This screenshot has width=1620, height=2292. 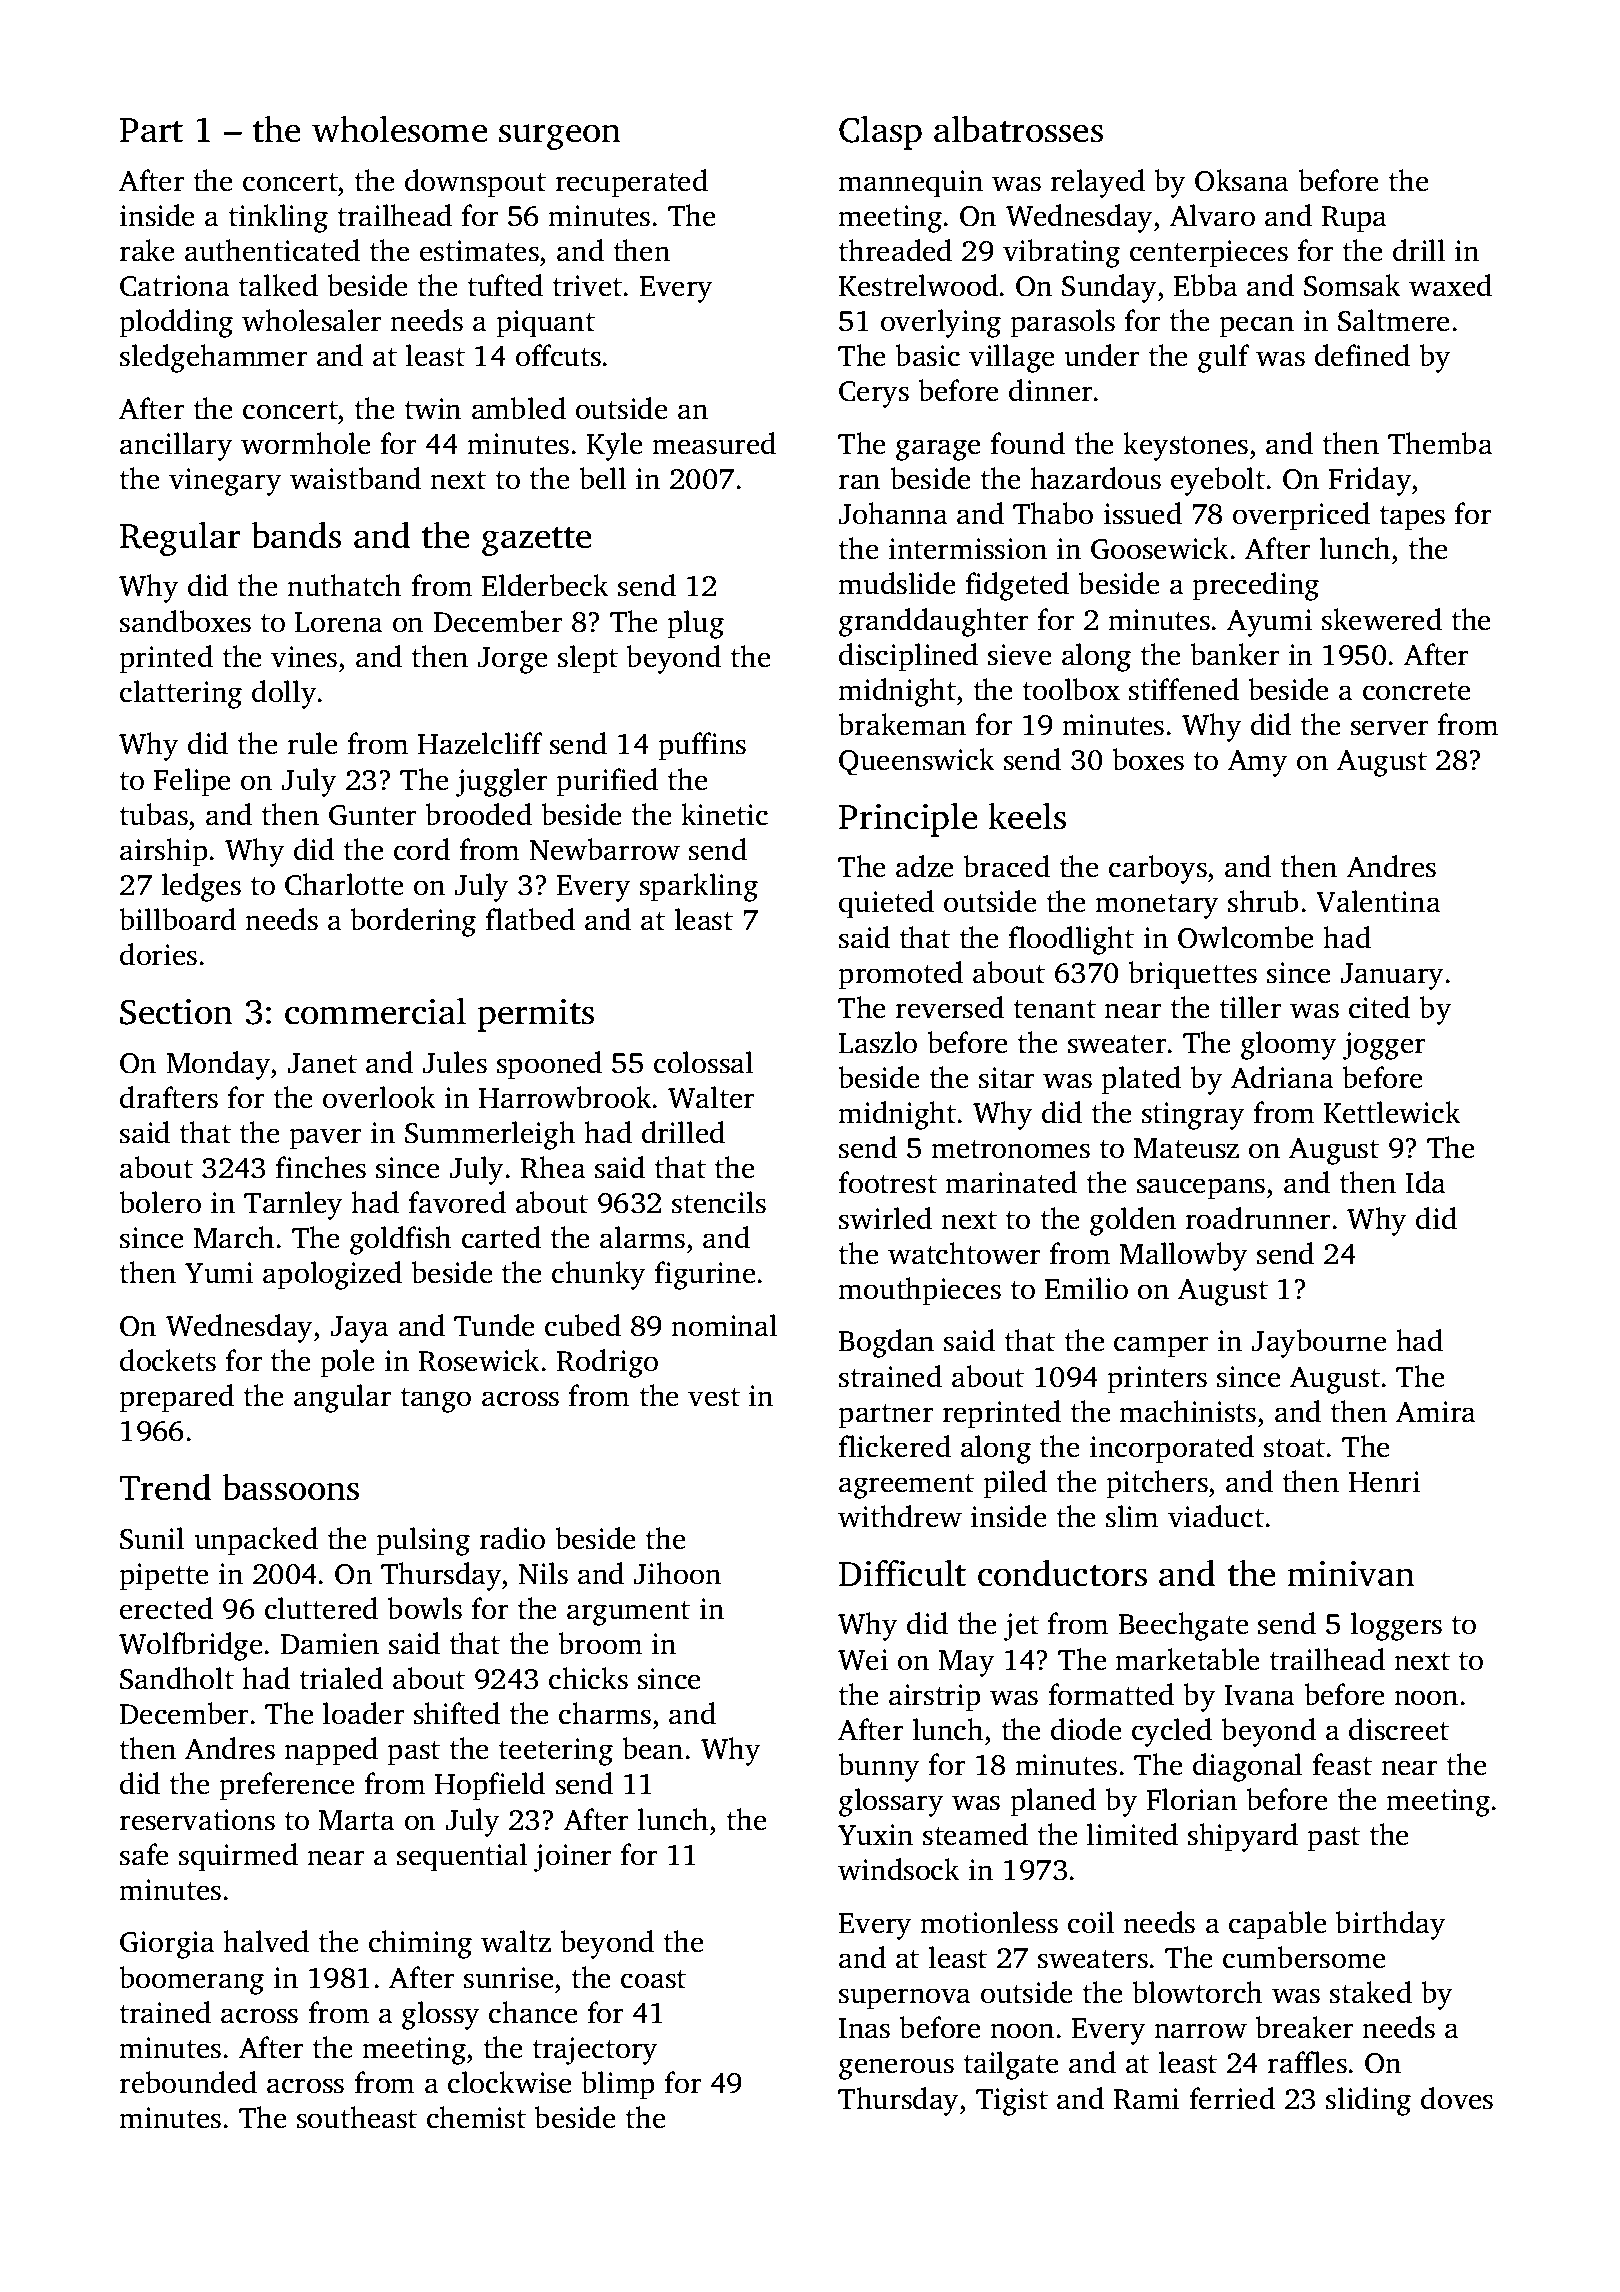 What do you see at coordinates (1021, 1627) in the screenshot?
I see `jet` at bounding box center [1021, 1627].
